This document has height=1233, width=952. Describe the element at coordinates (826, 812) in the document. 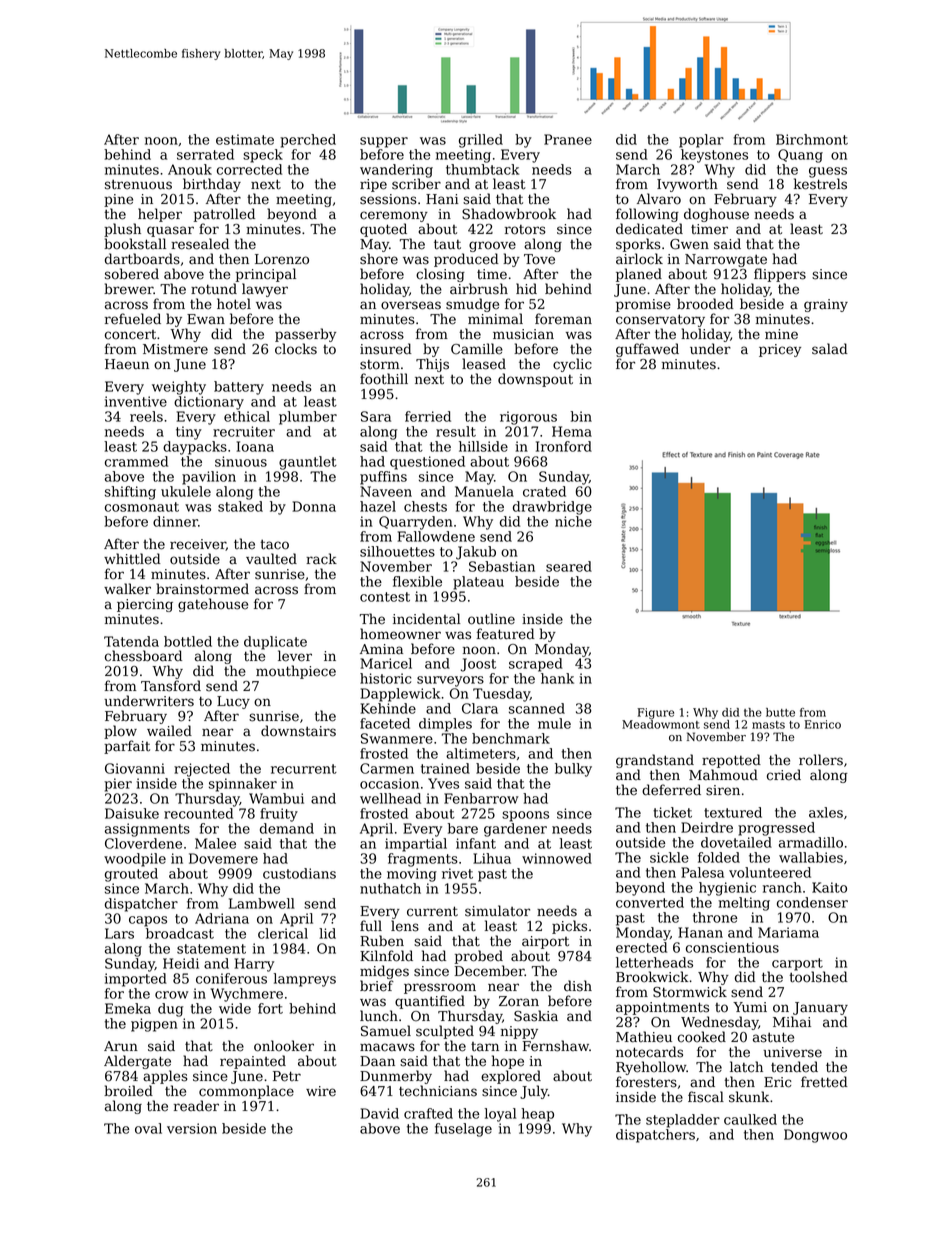

I see `axles` at that location.
